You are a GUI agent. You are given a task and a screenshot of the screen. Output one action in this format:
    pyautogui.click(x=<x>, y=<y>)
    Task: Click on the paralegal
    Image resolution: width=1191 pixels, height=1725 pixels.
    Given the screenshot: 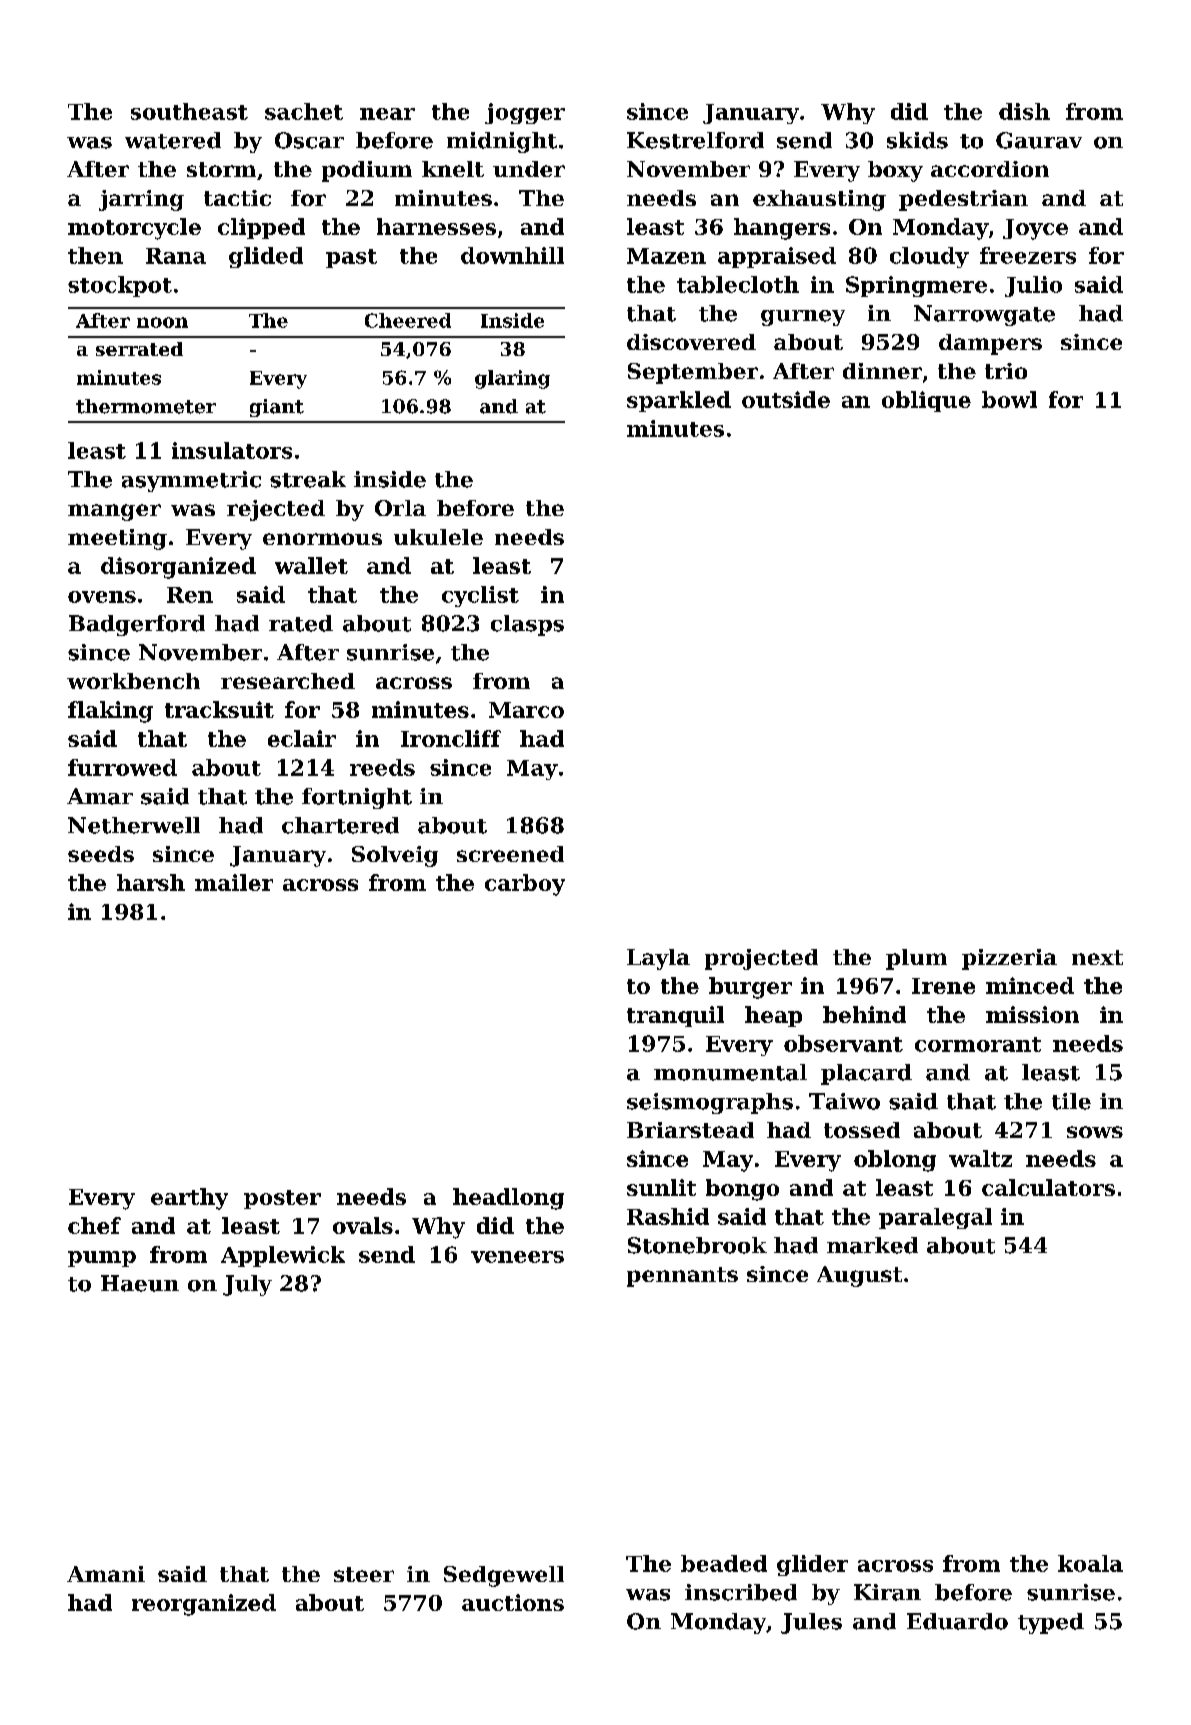 What is the action you would take?
    pyautogui.click(x=935, y=1218)
